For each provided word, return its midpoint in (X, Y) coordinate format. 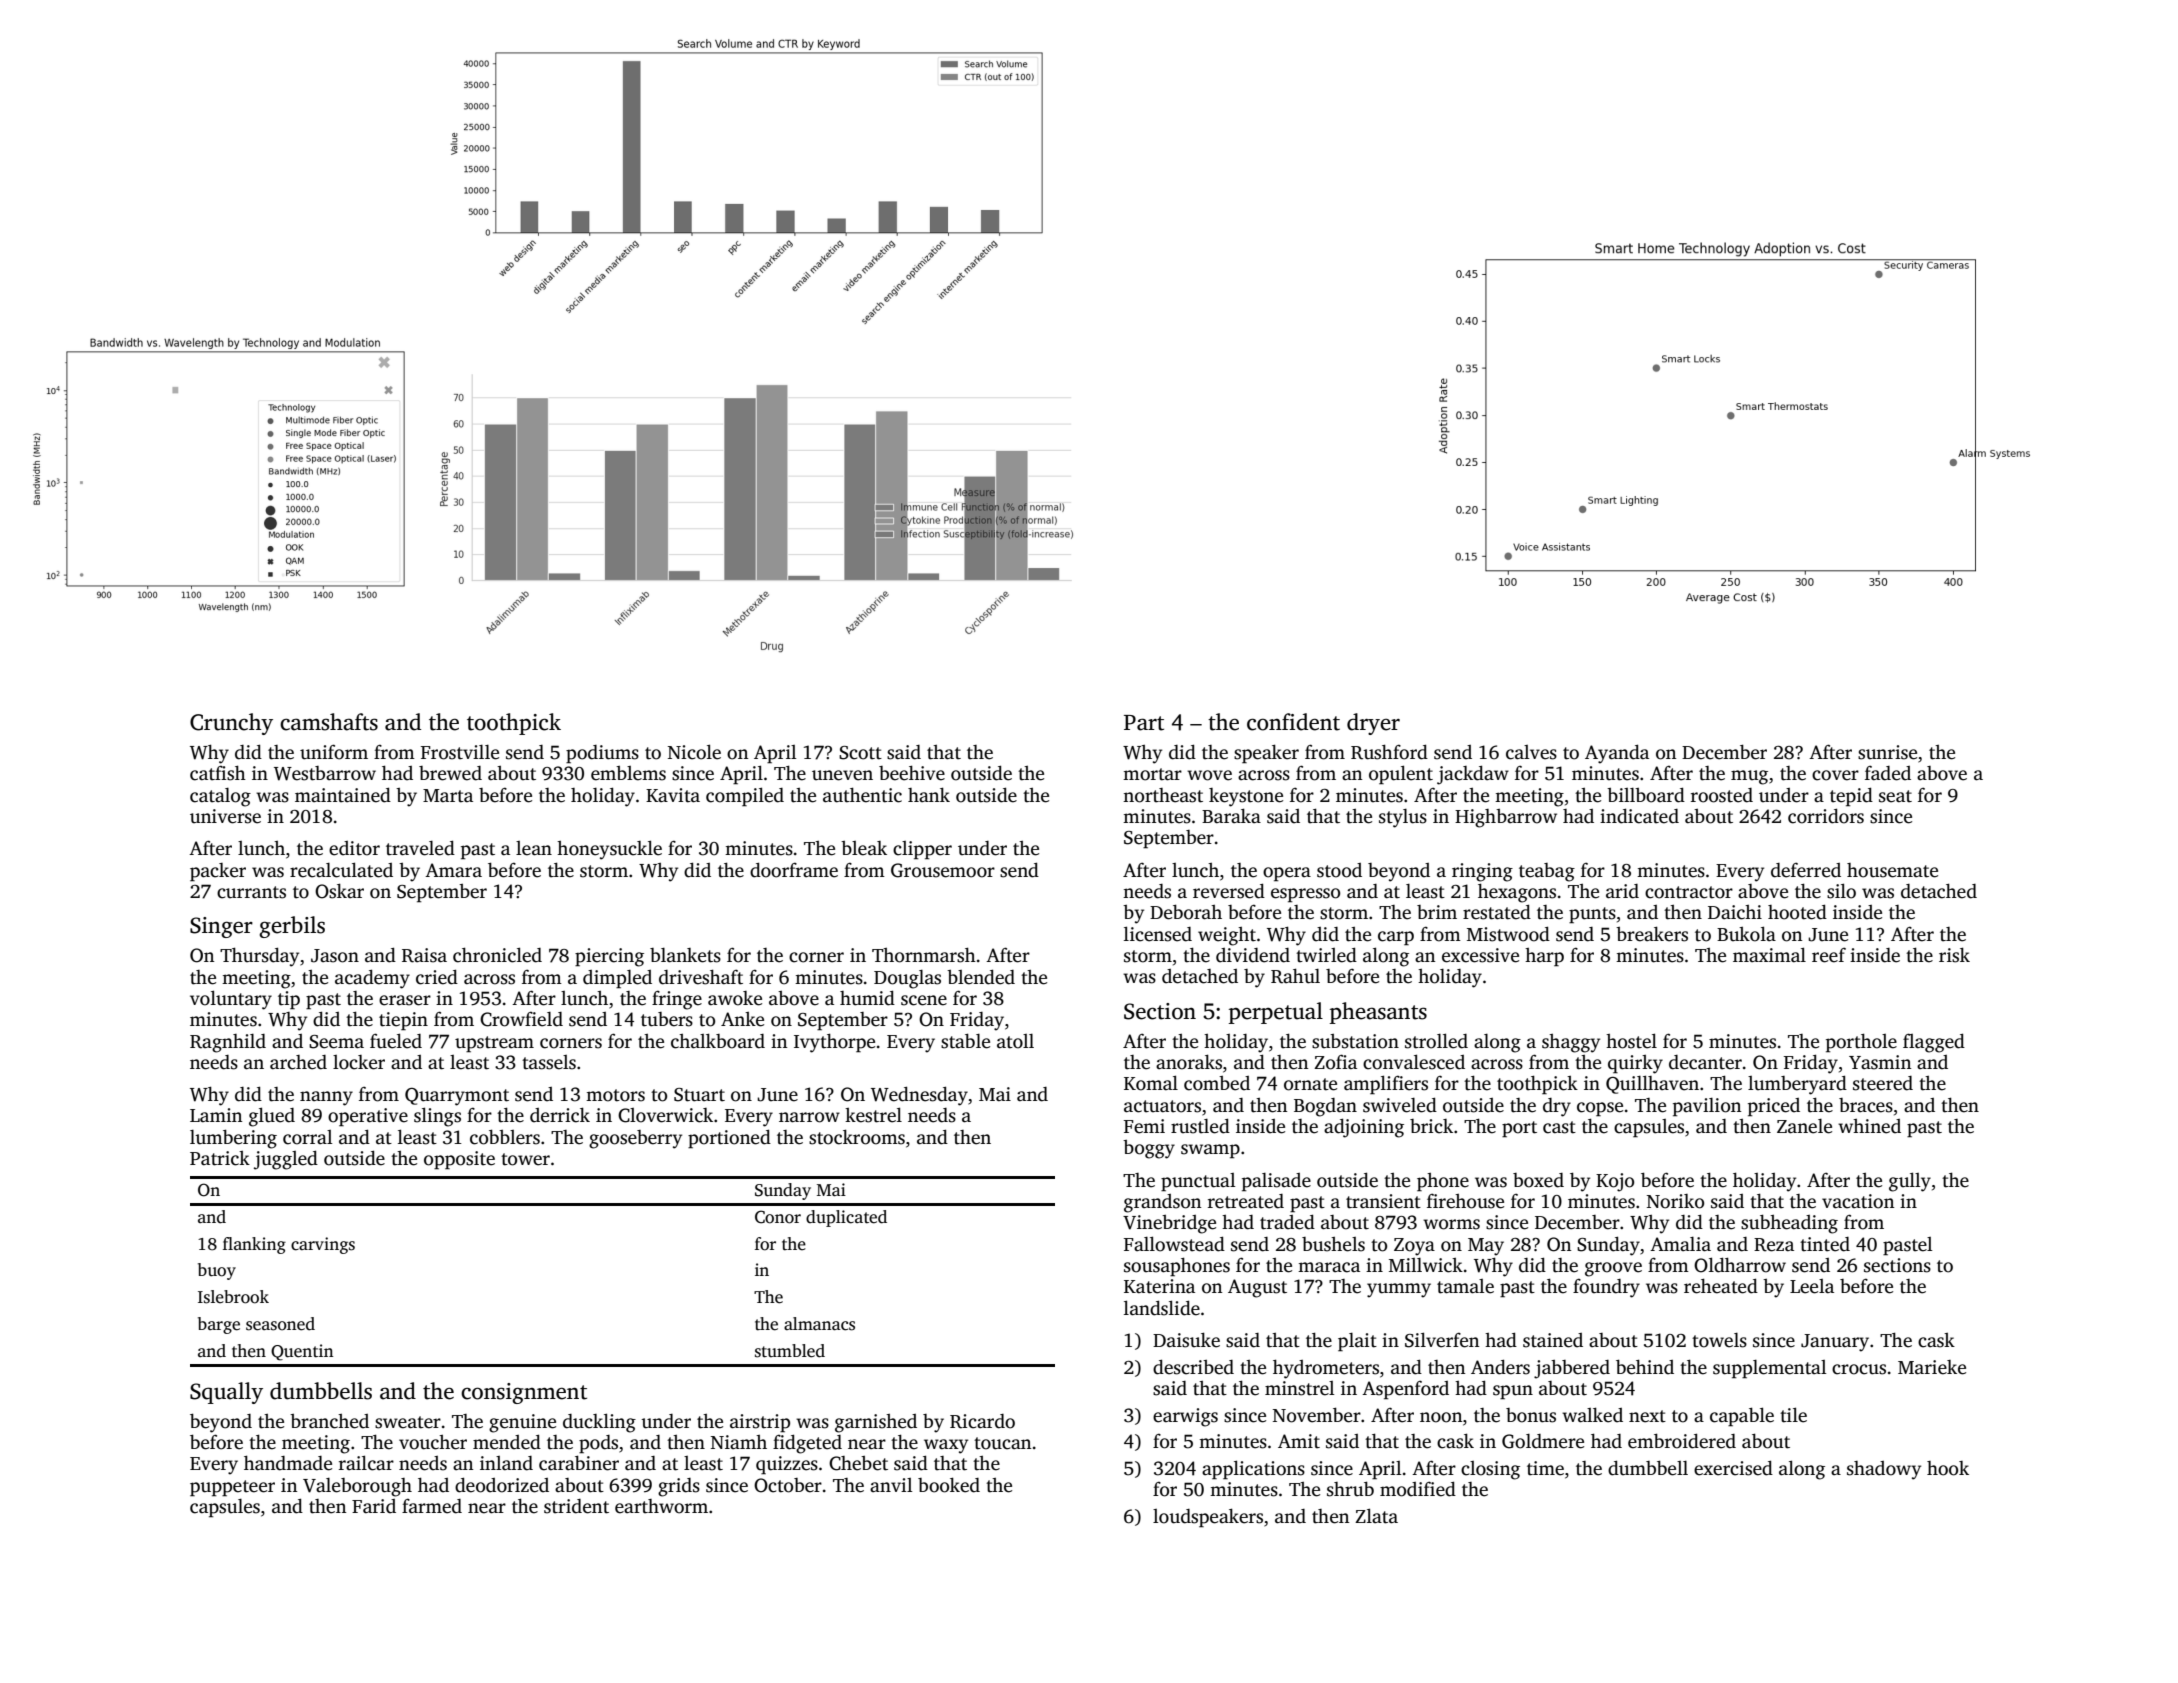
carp (1396, 938)
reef (1829, 955)
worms (1451, 1224)
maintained (343, 795)
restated (1497, 912)
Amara (453, 870)
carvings (323, 1245)
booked (949, 1485)
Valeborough (357, 1487)
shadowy (1884, 1470)
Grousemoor (943, 870)
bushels (1333, 1244)
